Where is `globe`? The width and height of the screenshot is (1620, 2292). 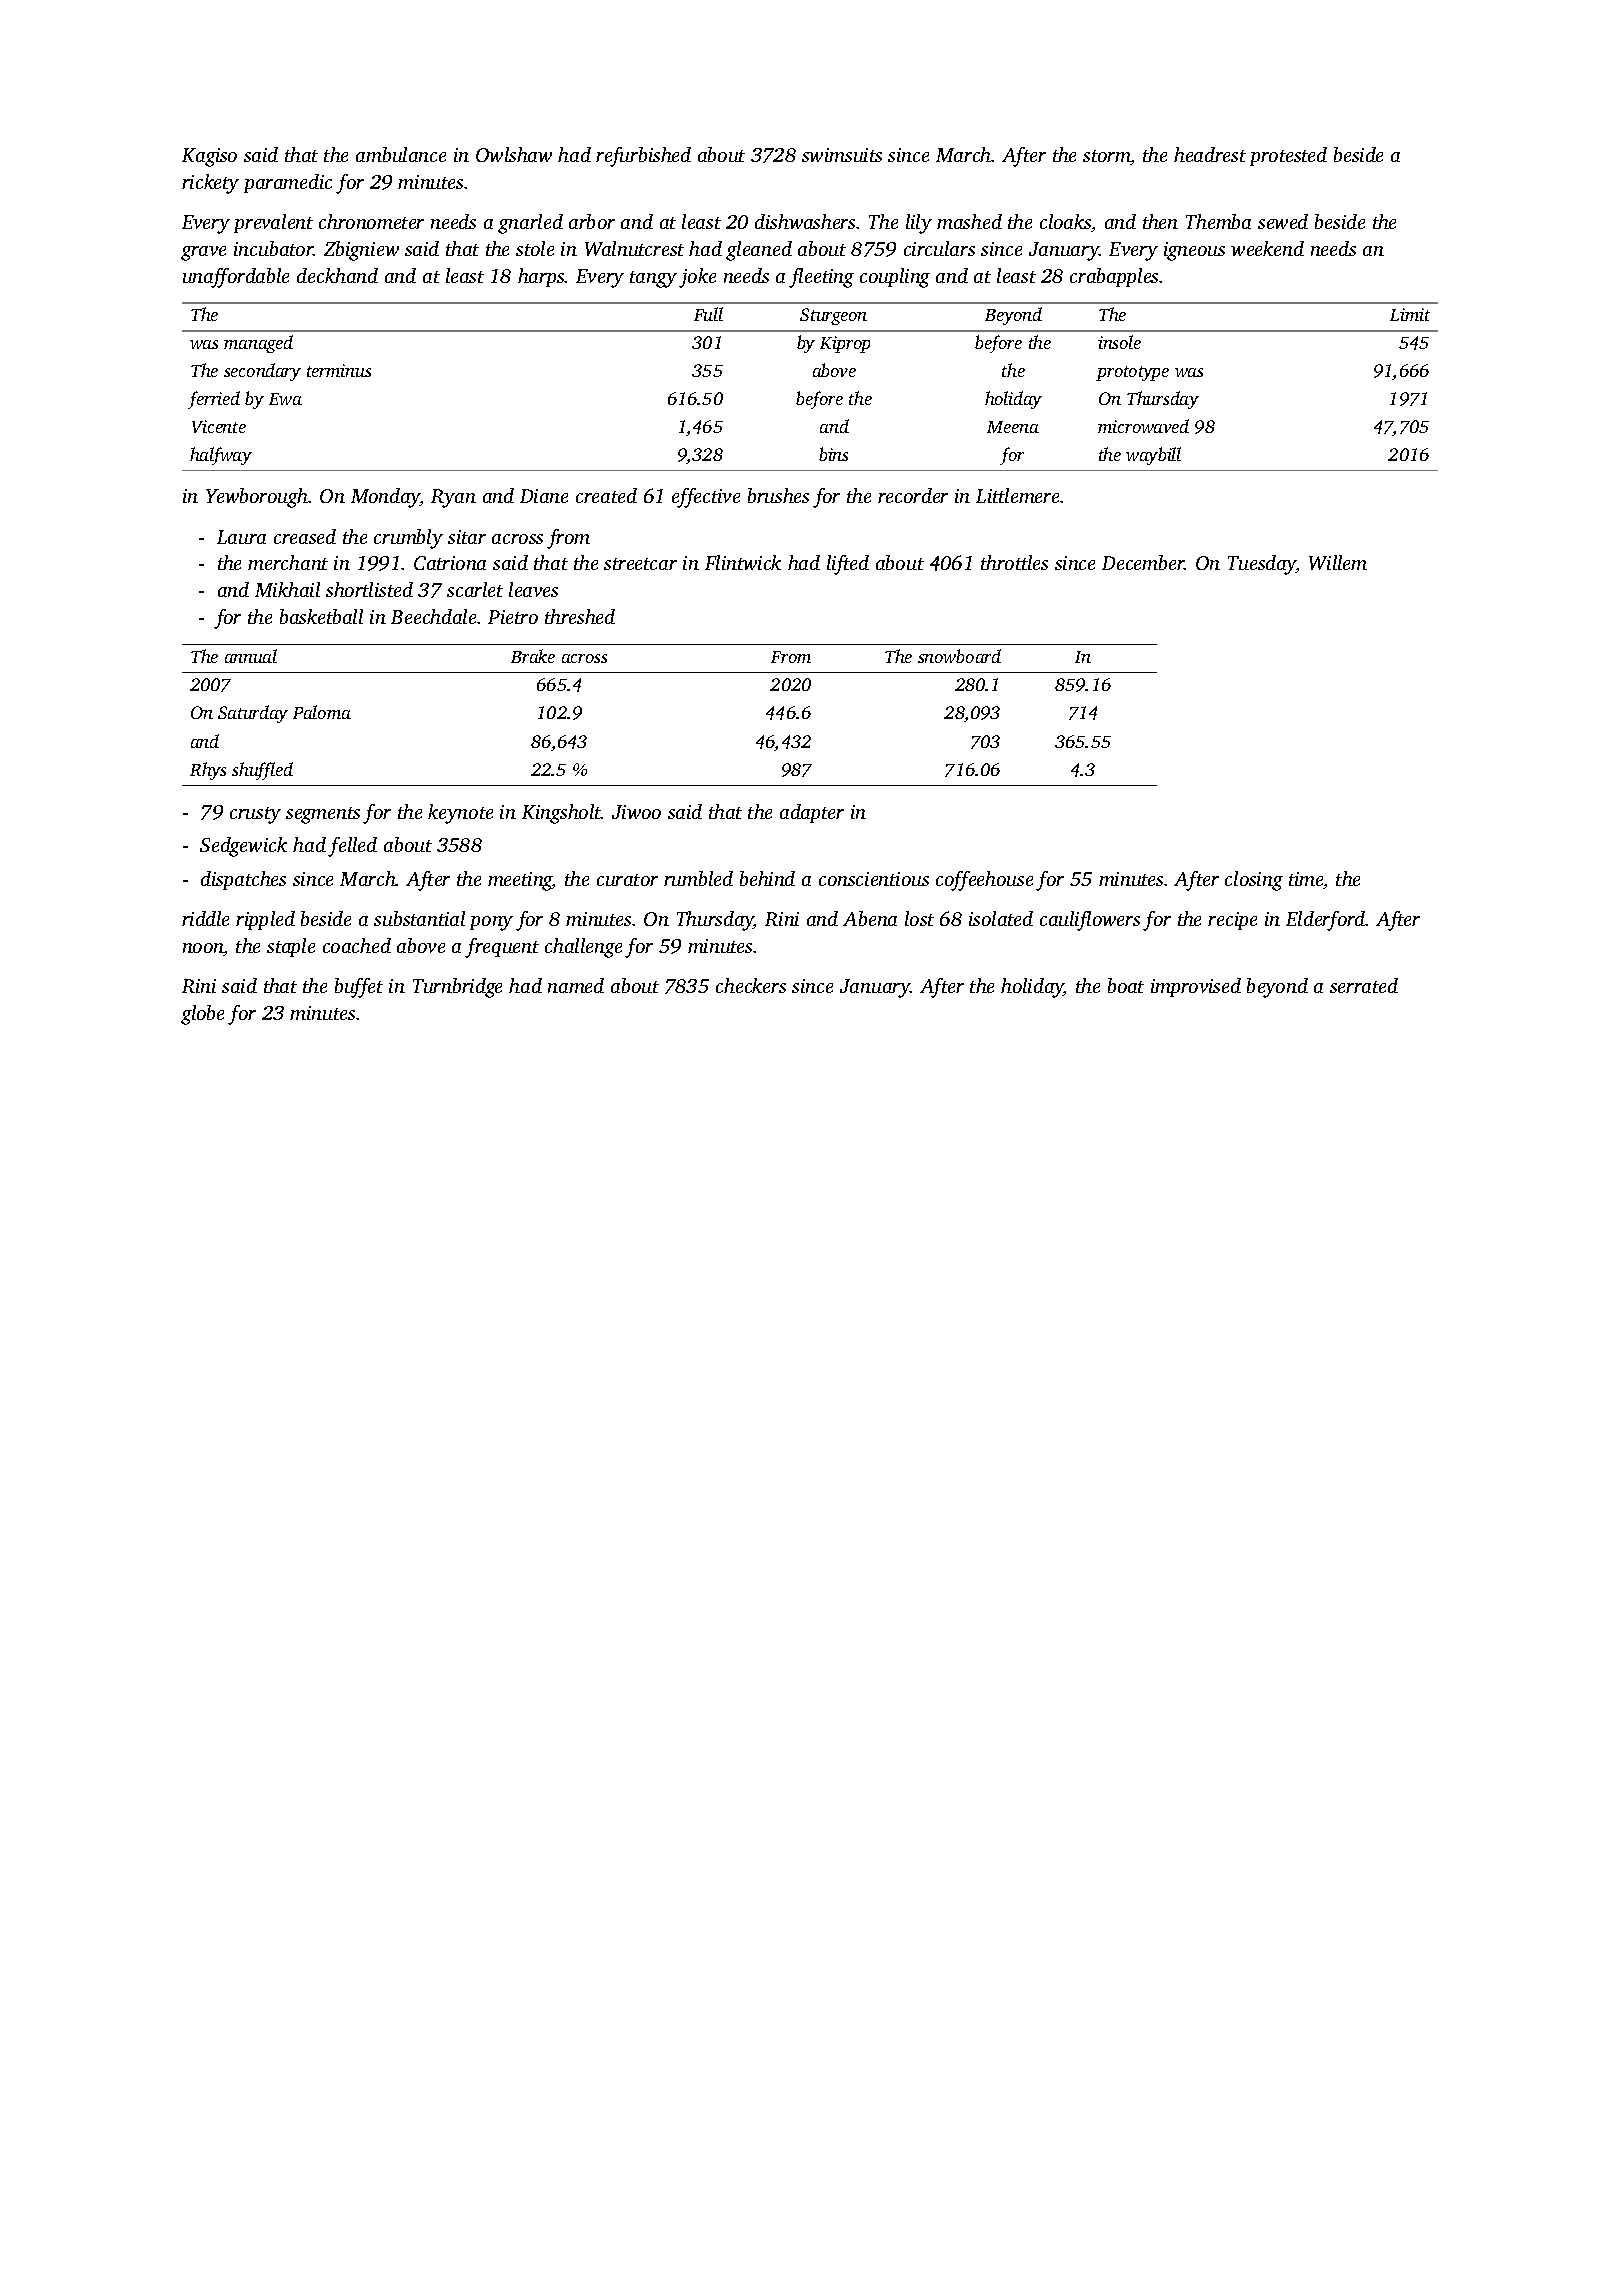 globe is located at coordinates (202, 1015).
